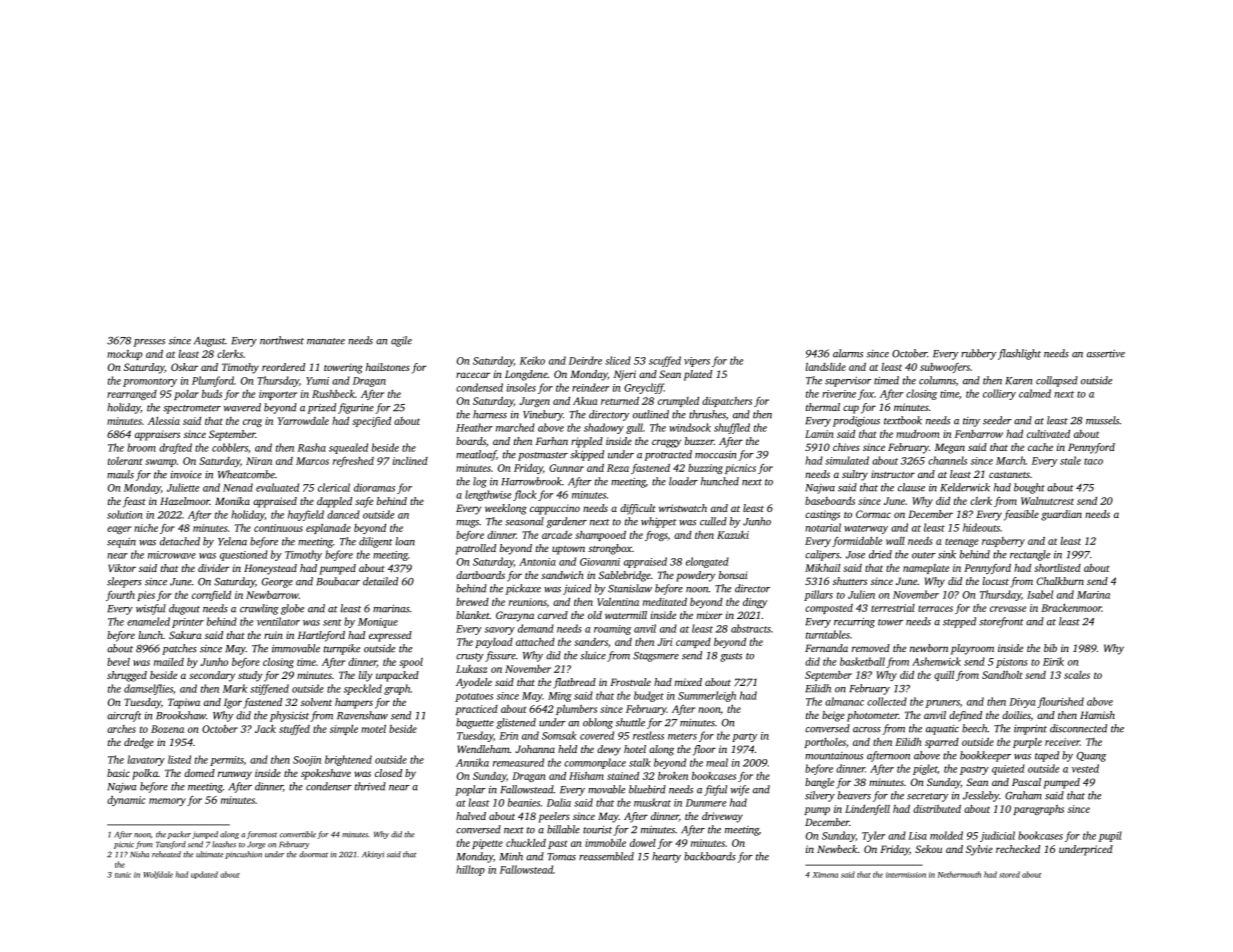 Image resolution: width=1233 pixels, height=952 pixels. What do you see at coordinates (1110, 836) in the image?
I see `pupil` at bounding box center [1110, 836].
